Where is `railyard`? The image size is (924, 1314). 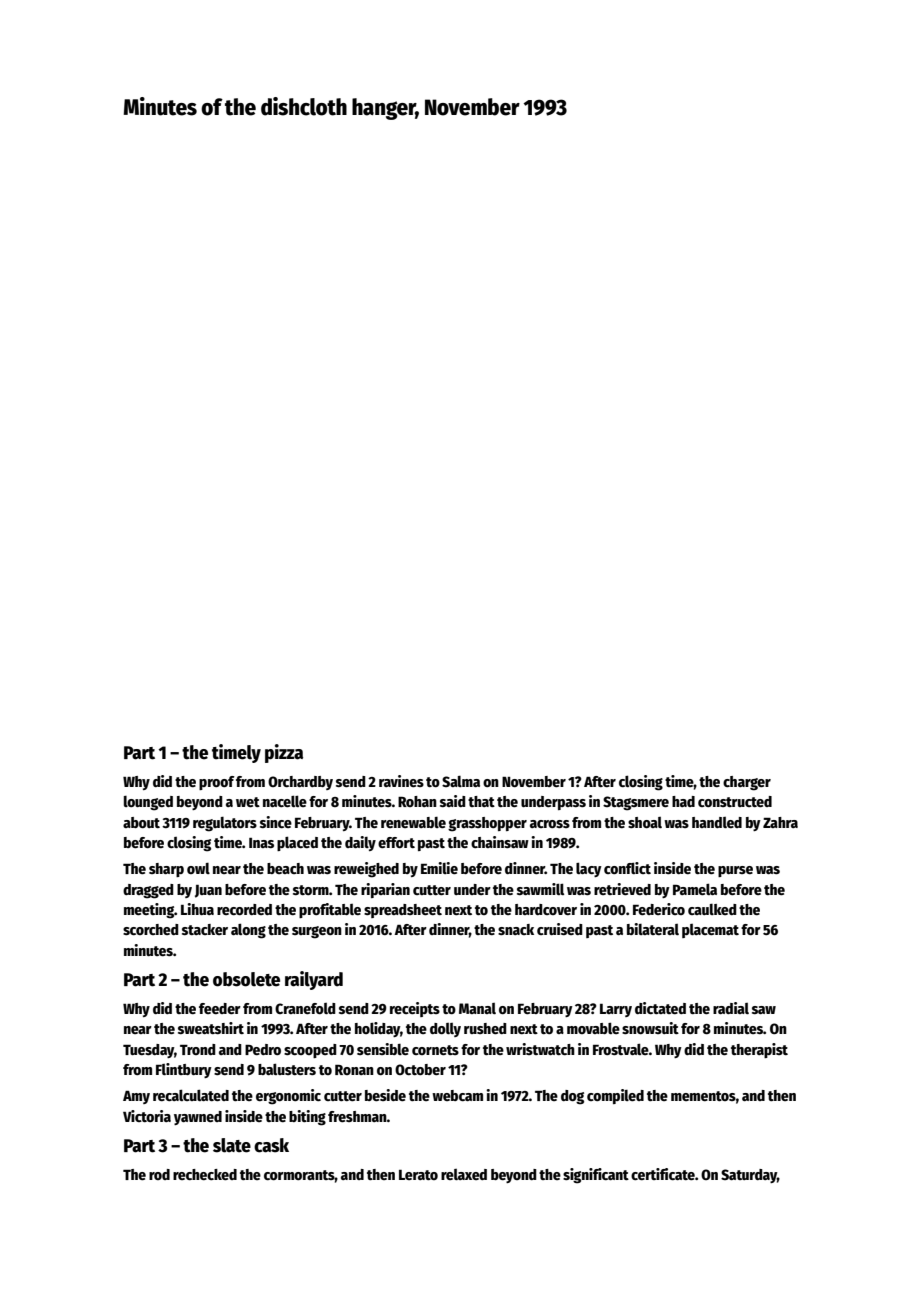
railyard is located at coordinates (314, 980).
